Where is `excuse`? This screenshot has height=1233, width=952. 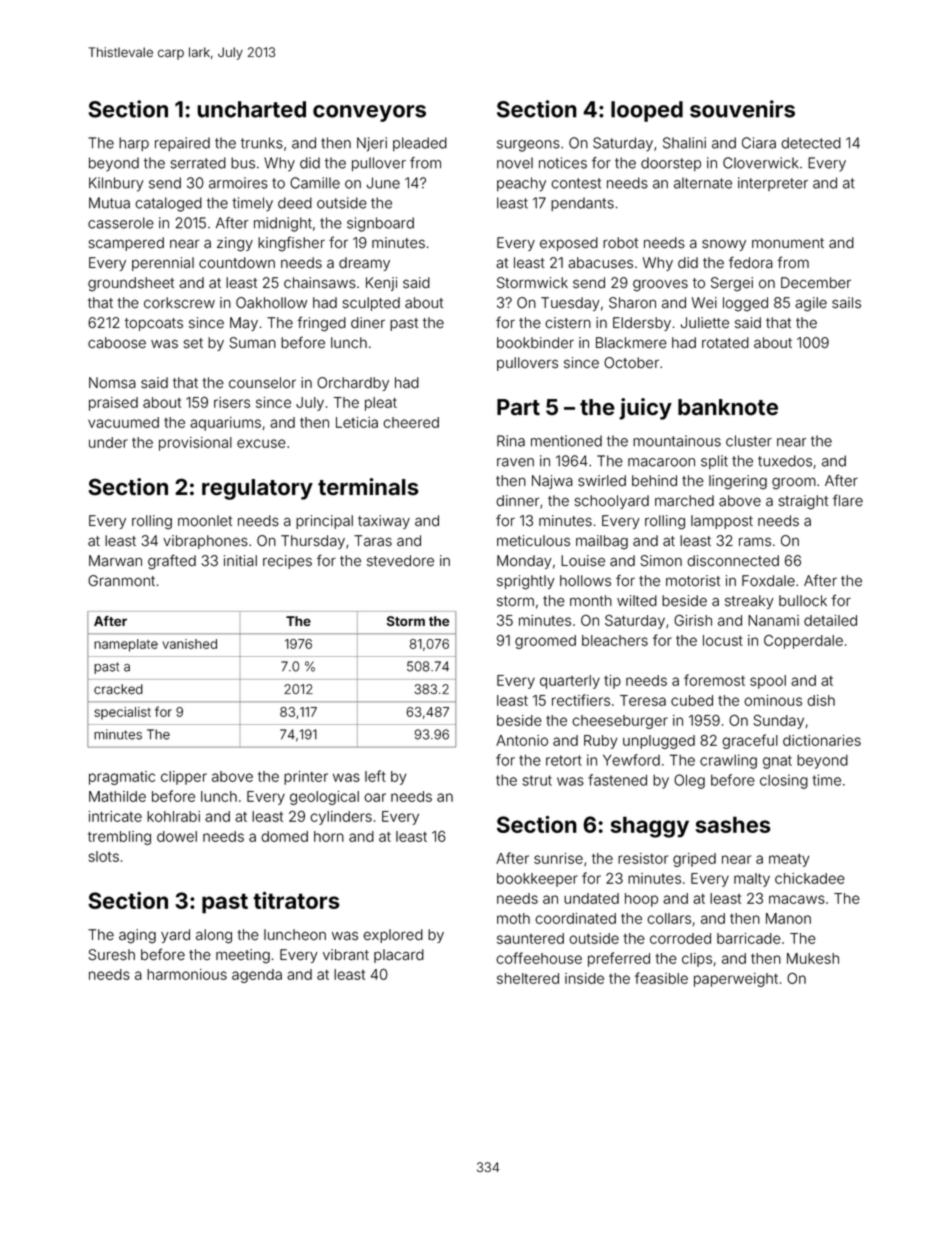 excuse is located at coordinates (261, 443).
